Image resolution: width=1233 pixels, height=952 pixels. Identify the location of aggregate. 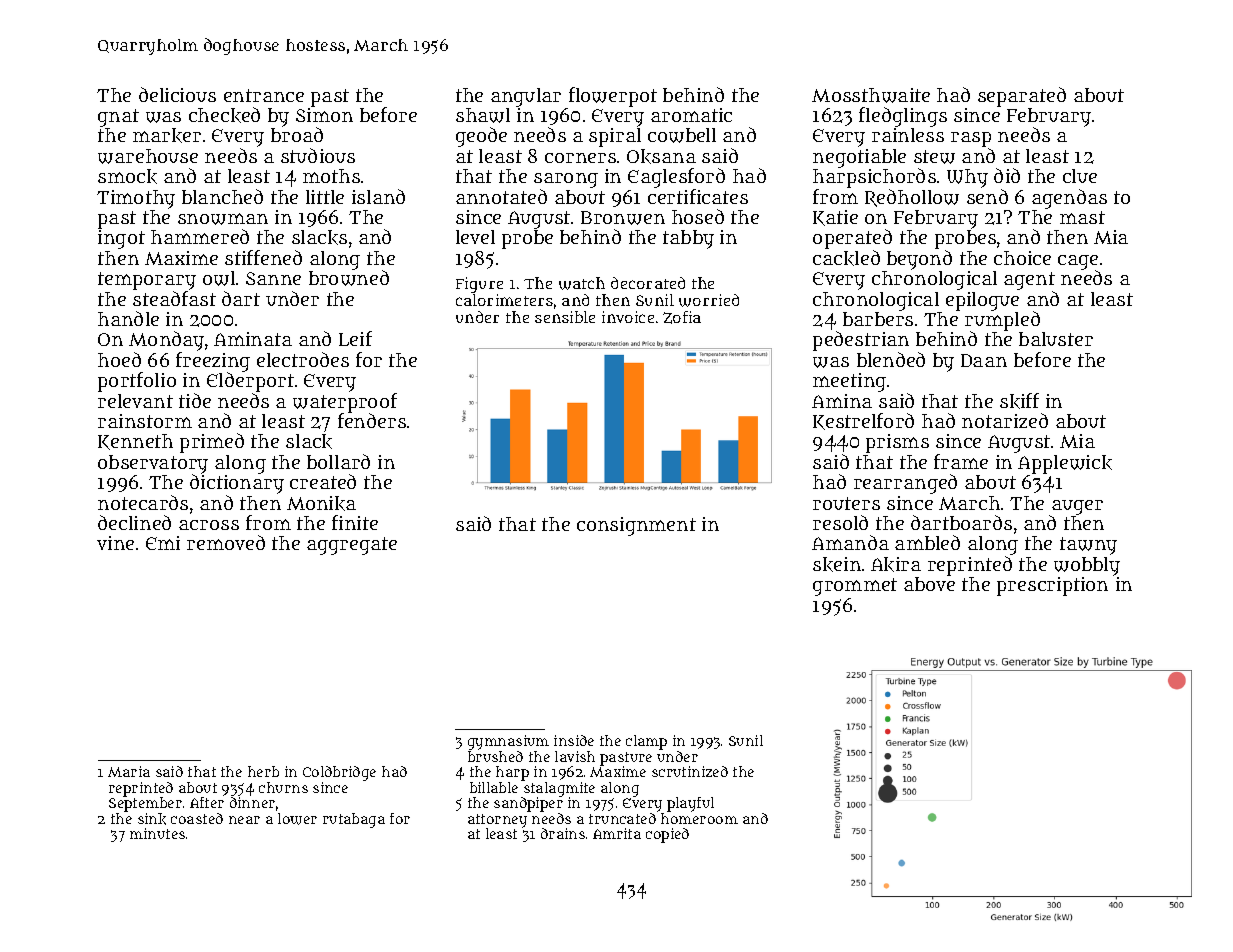
(352, 546).
